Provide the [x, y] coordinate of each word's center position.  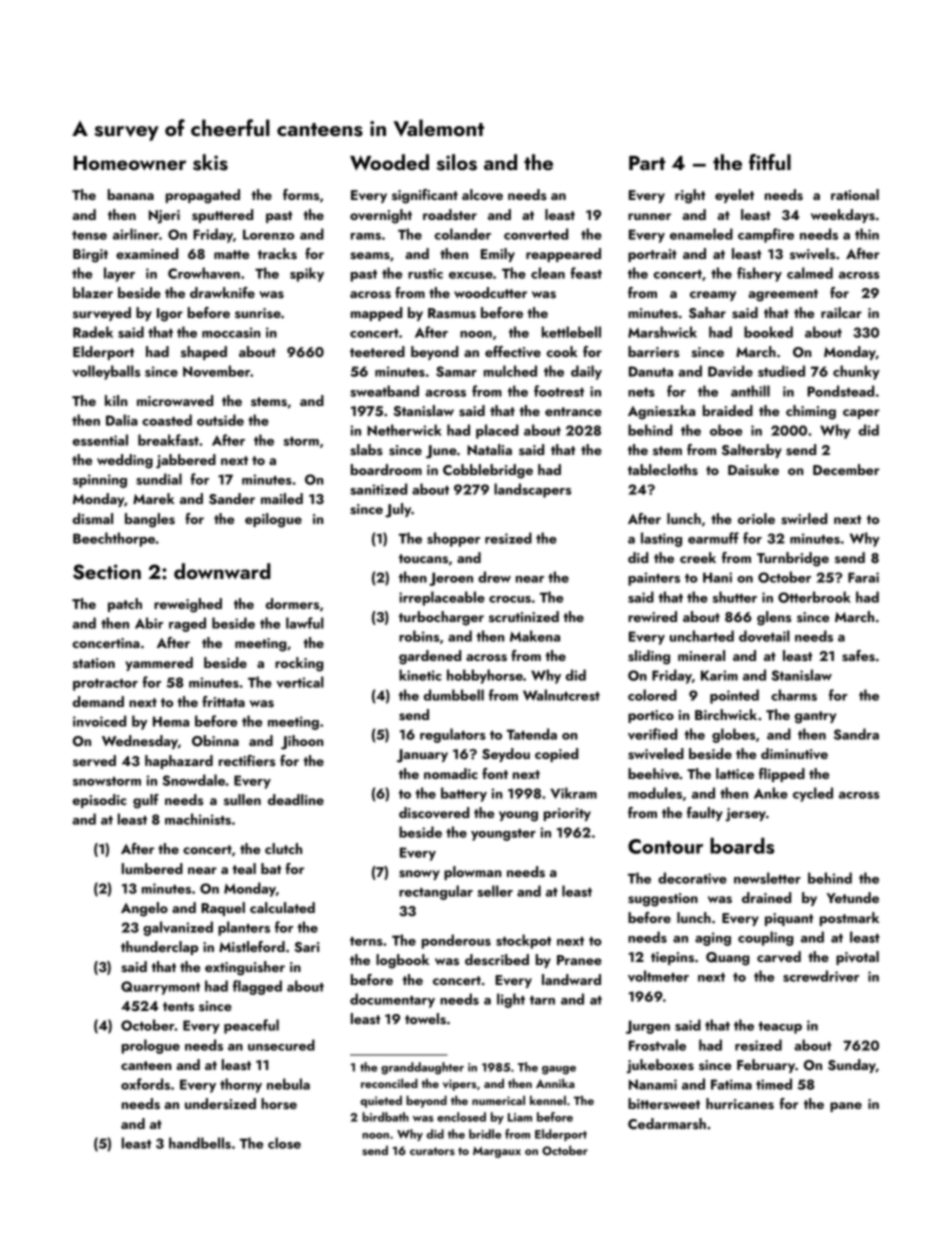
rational [855, 194]
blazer [93, 292]
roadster [450, 214]
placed [497, 431]
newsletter [767, 878]
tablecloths [663, 469]
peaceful [251, 1026]
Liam [520, 1117]
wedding [125, 461]
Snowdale [193, 780]
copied [556, 755]
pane [846, 1107]
